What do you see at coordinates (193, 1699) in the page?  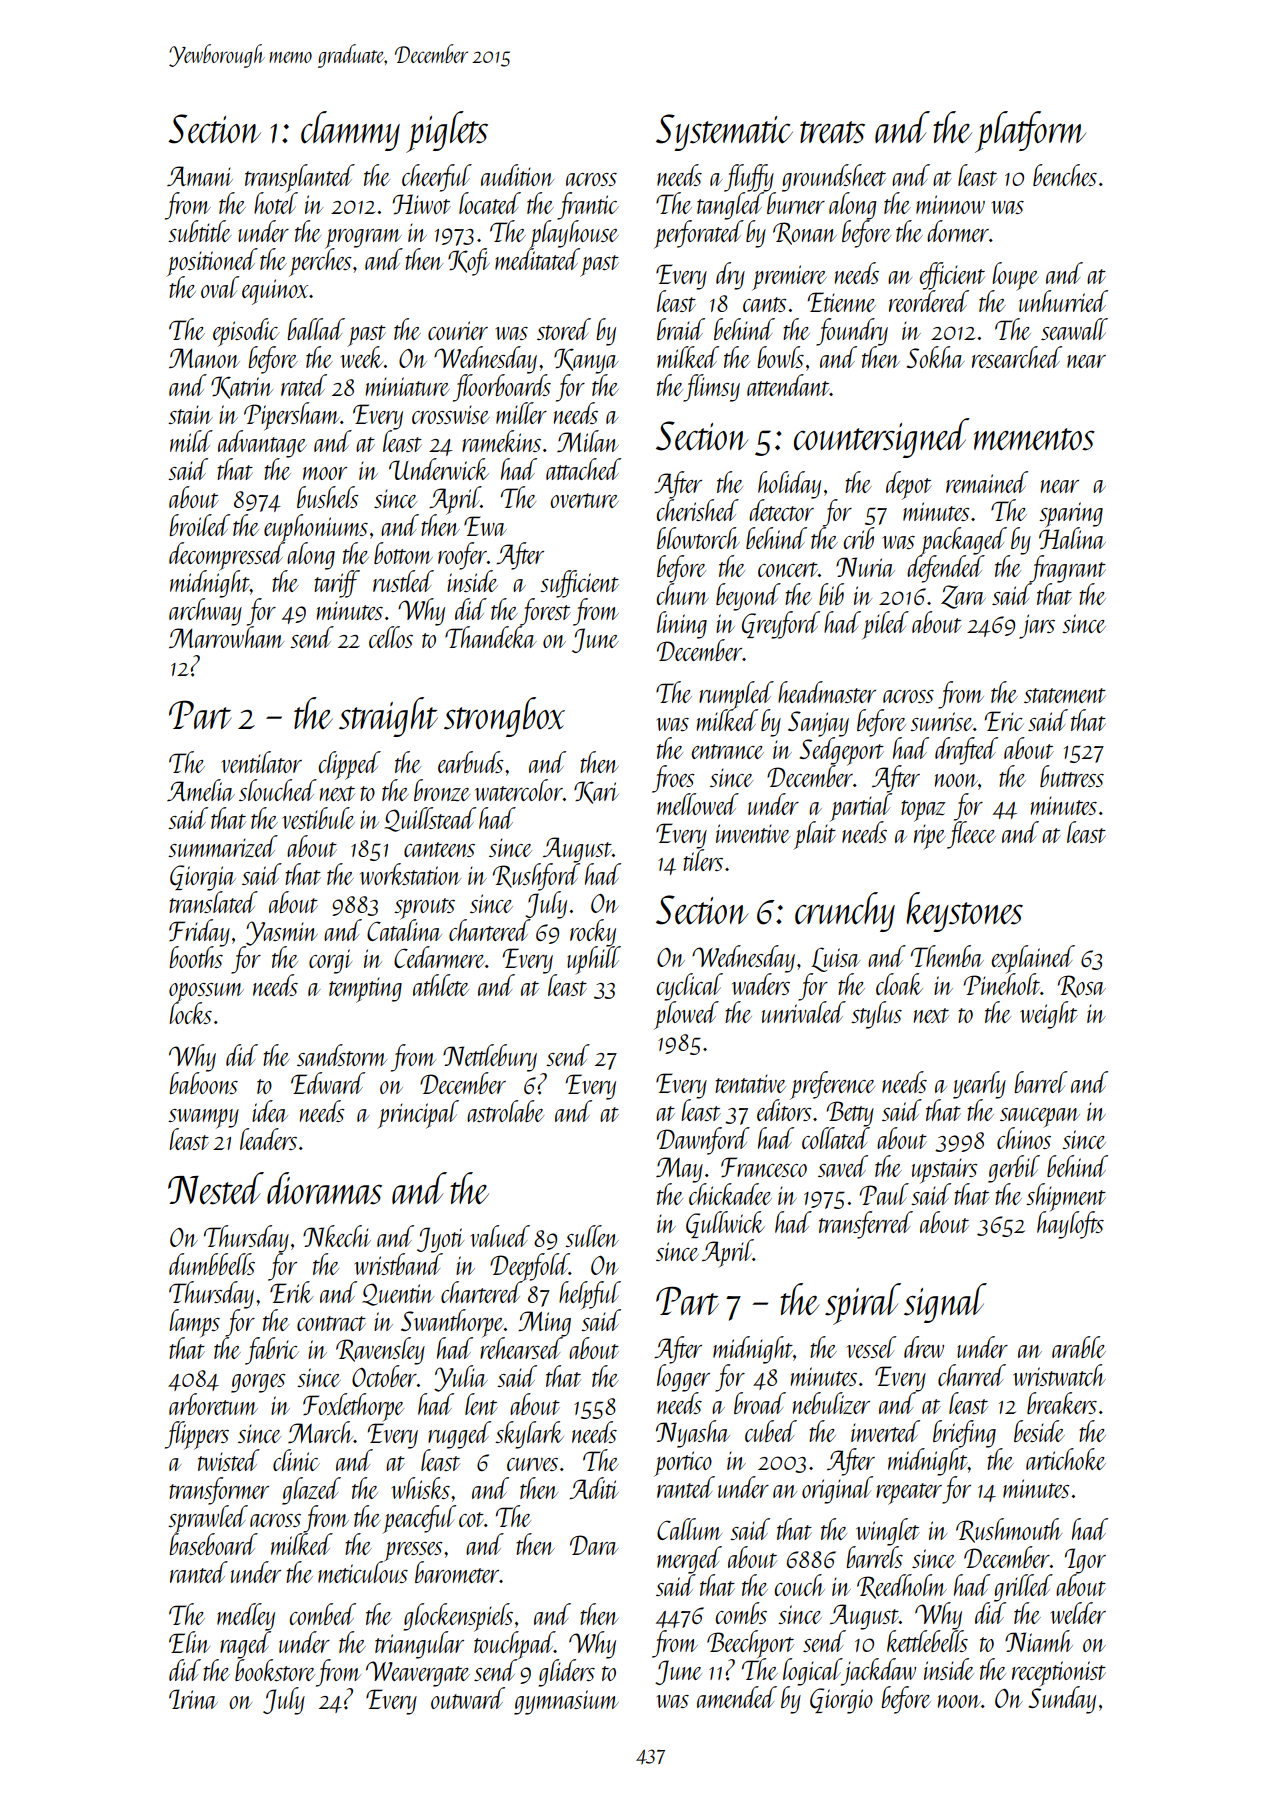 I see `Irina` at bounding box center [193, 1699].
